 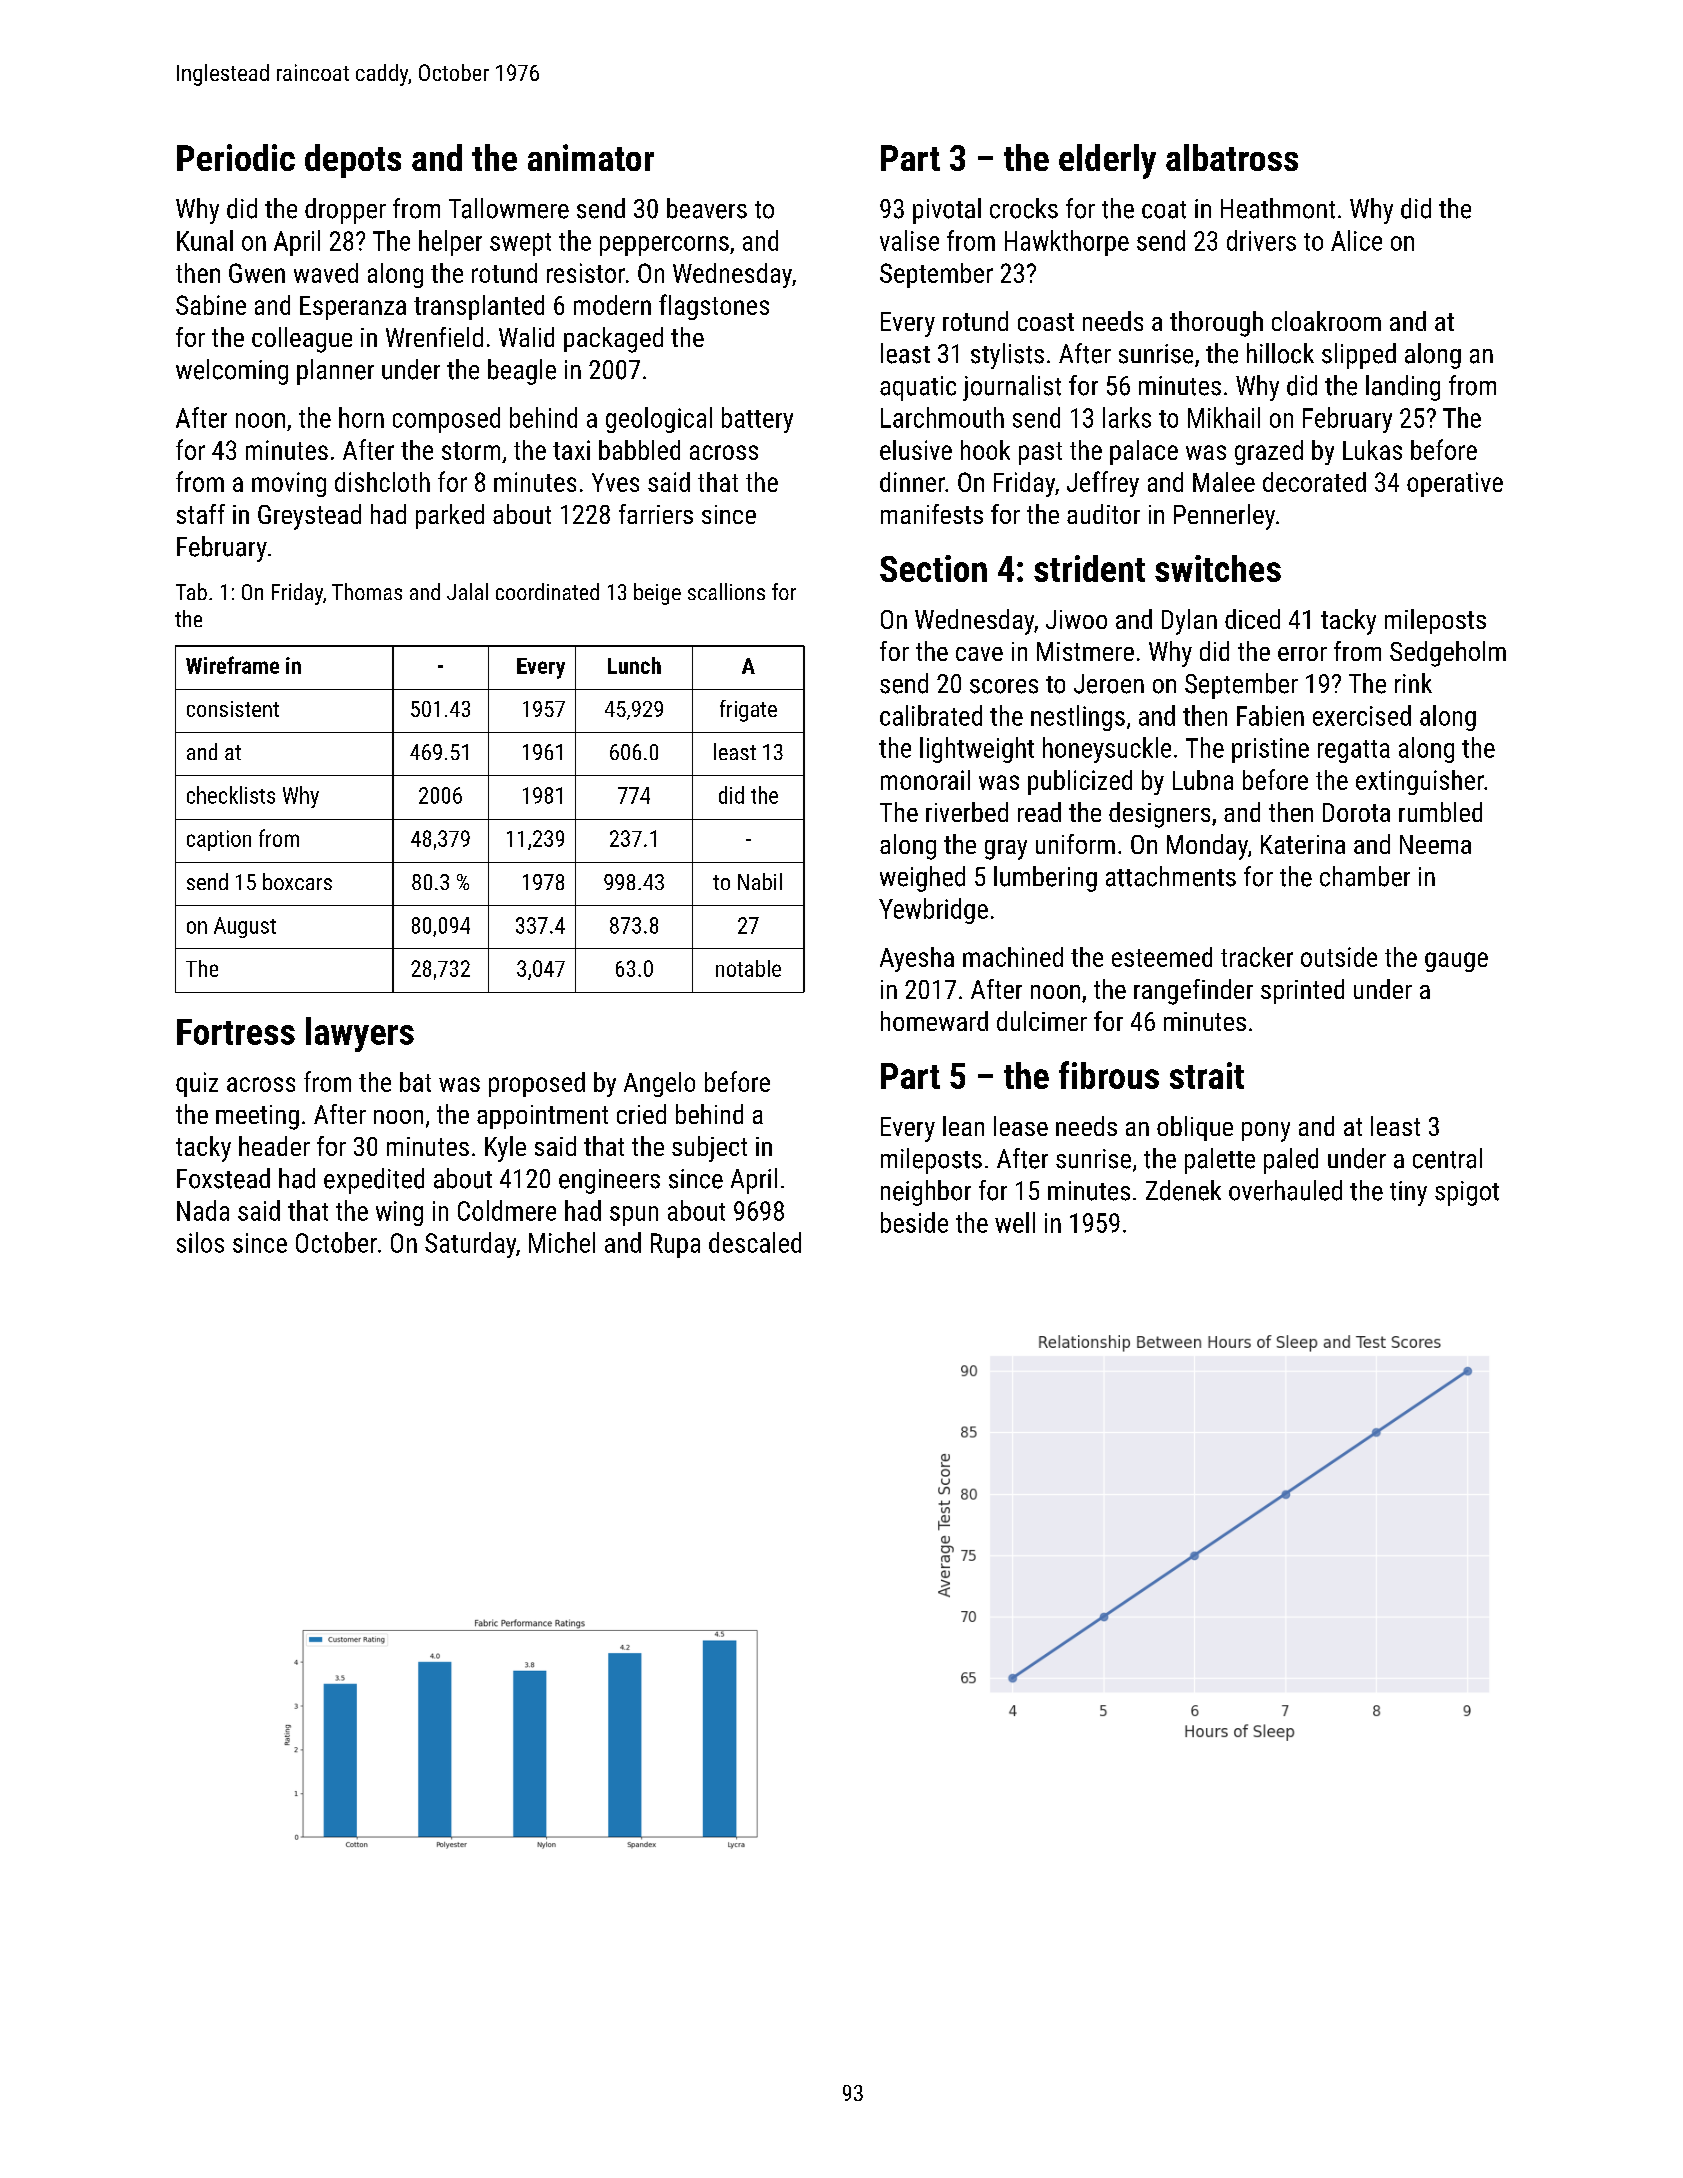 I want to click on spigot, so click(x=1467, y=1193).
